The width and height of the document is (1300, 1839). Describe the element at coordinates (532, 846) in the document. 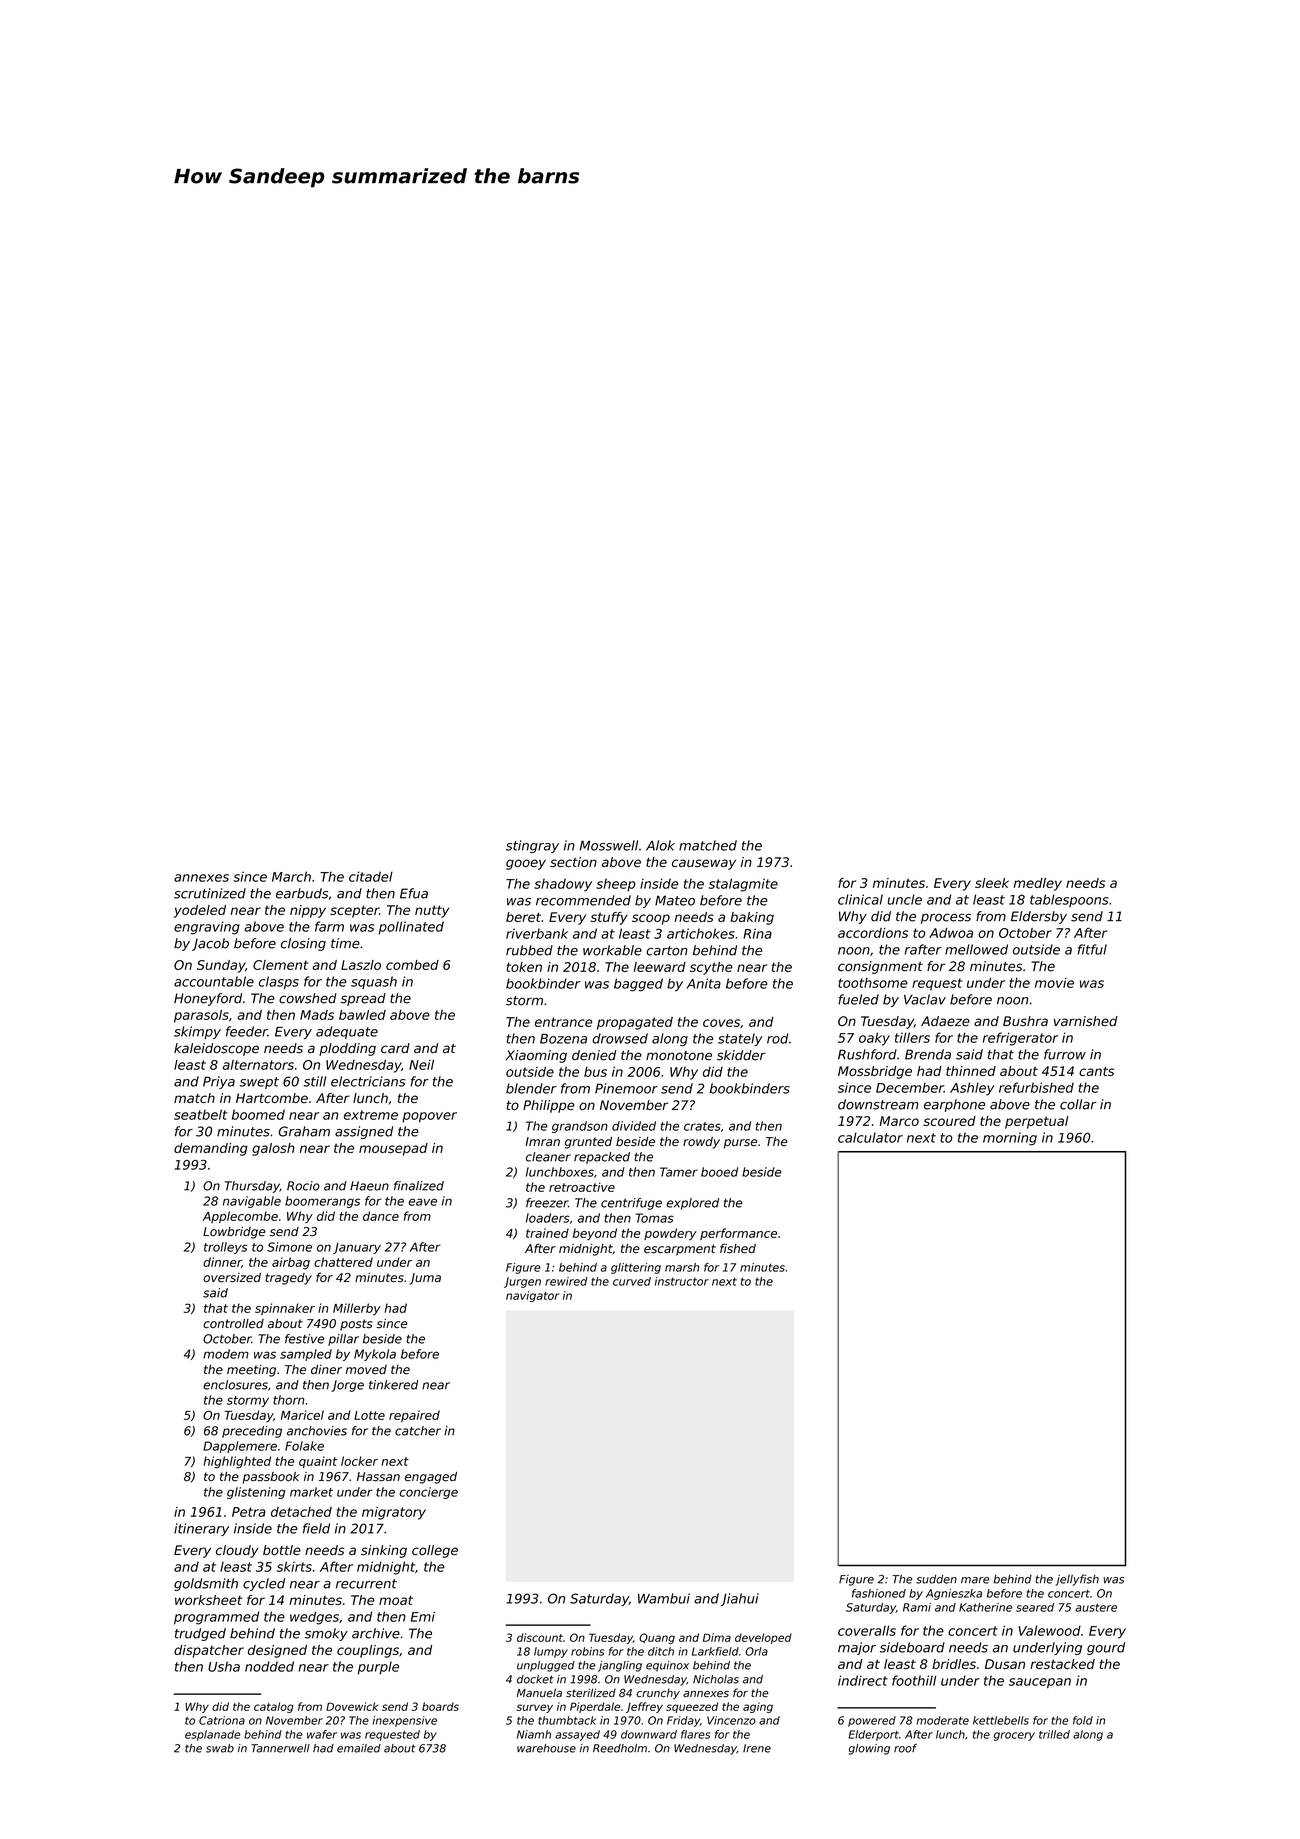

I see `stingray` at that location.
